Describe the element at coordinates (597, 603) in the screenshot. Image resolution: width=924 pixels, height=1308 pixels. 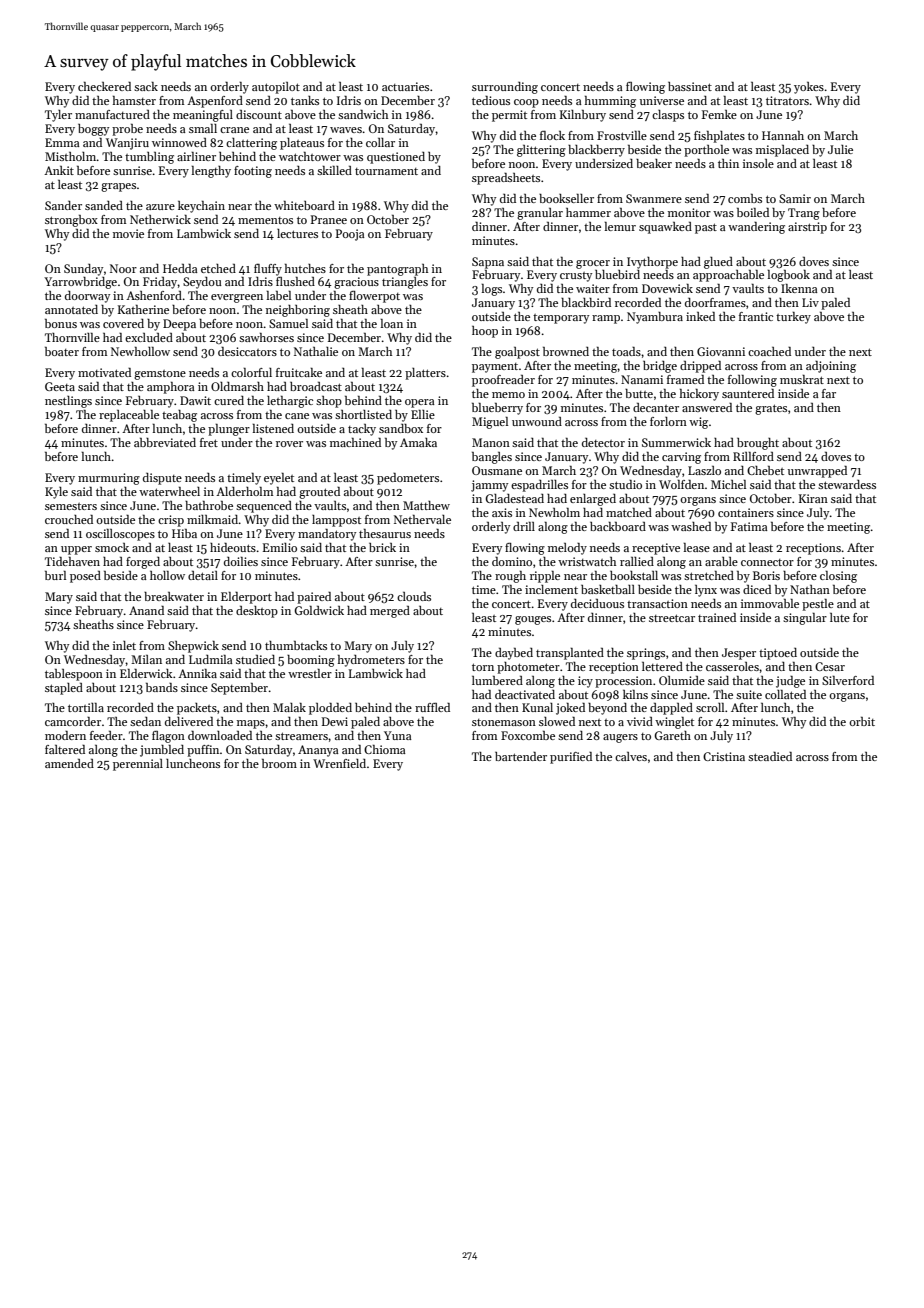
I see `deciduous` at that location.
